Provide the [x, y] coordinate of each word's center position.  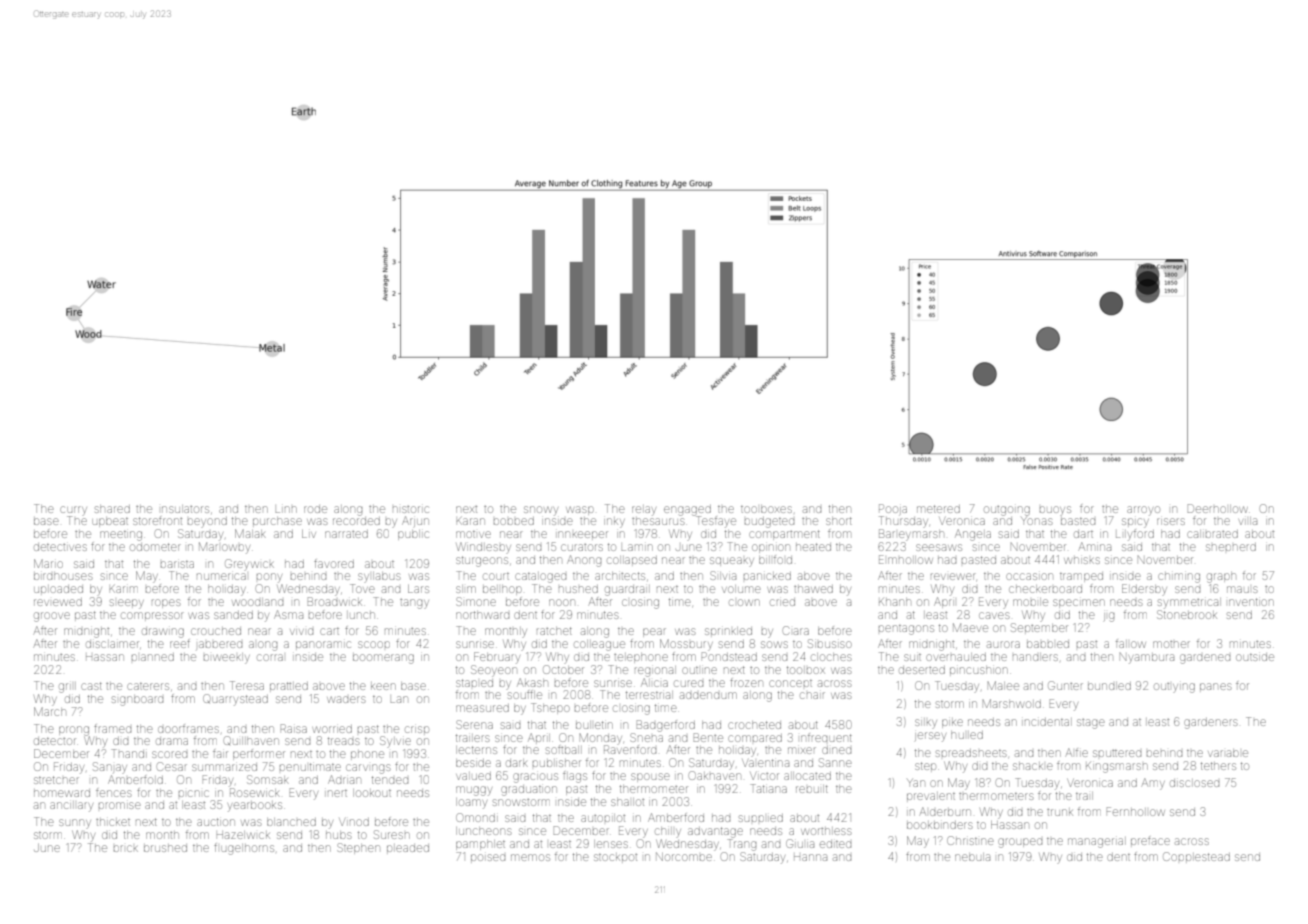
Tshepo [550, 708]
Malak [250, 533]
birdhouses [63, 576]
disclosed [1194, 783]
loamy [471, 803]
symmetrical [1189, 603]
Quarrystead [235, 700]
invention [1251, 602]
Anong [584, 561]
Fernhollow [1136, 811]
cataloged [540, 578]
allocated [807, 776]
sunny [75, 823]
